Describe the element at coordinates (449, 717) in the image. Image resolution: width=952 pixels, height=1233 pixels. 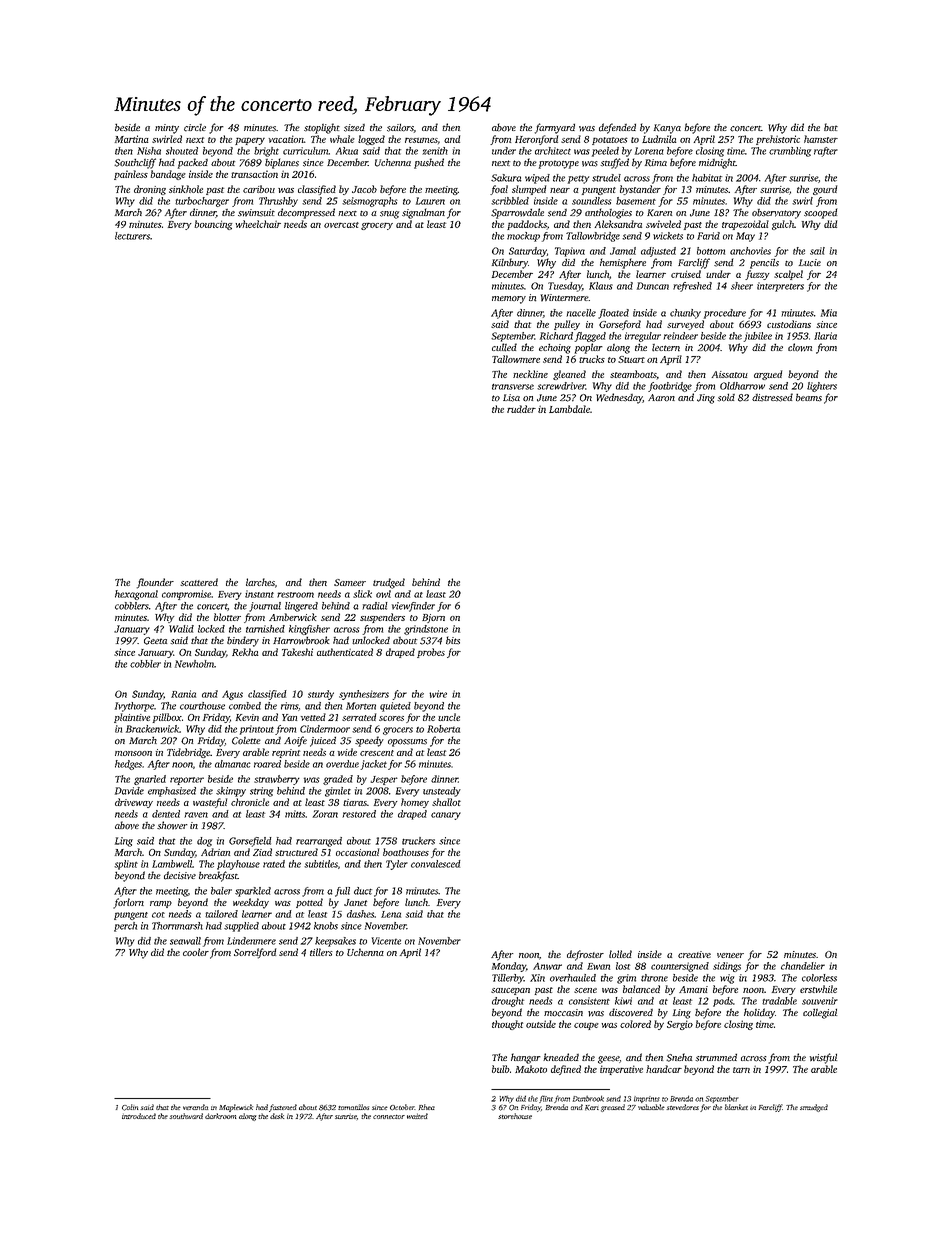
I see `uncle` at that location.
